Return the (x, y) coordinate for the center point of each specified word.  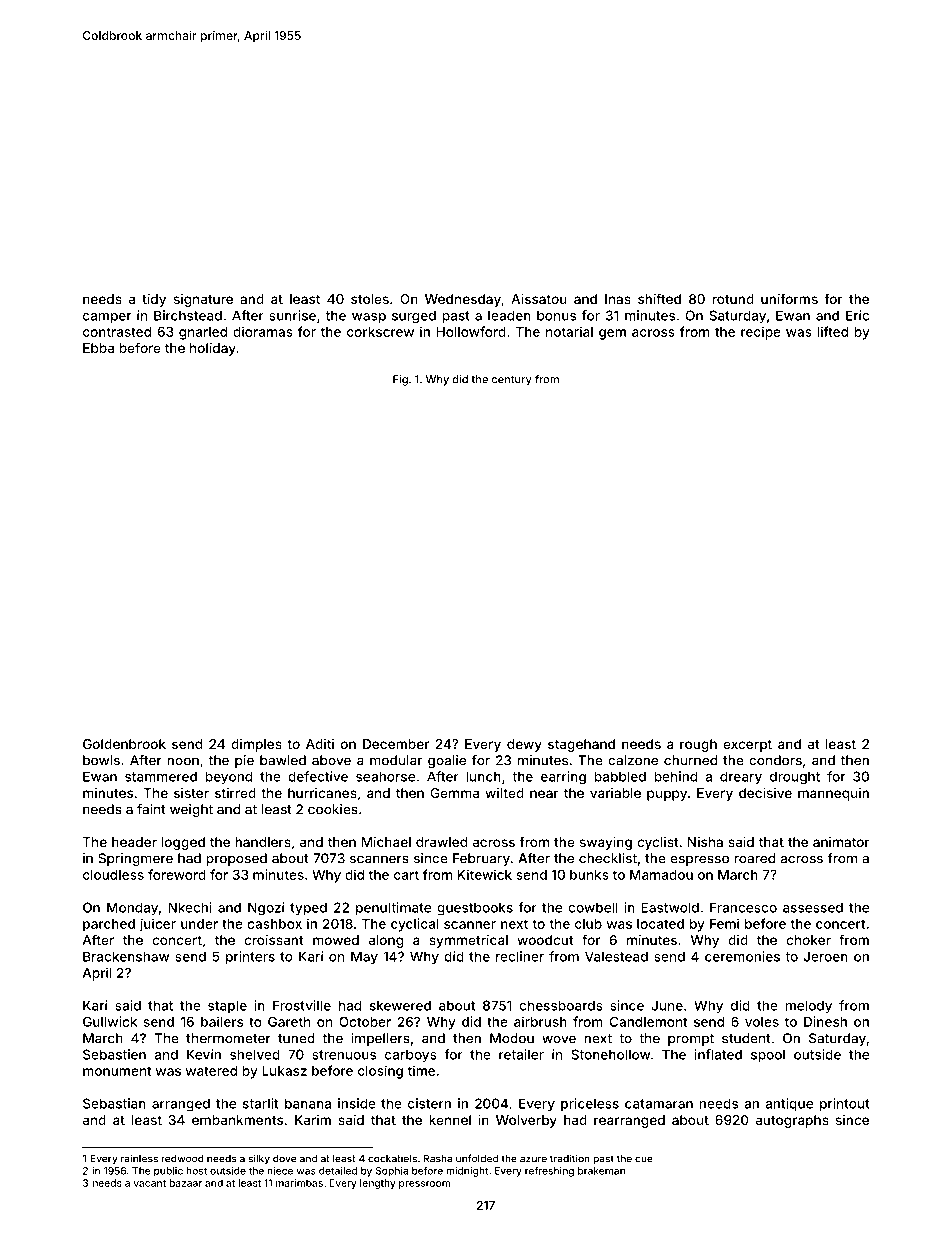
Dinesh (825, 1021)
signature (203, 300)
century (512, 381)
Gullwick (110, 1021)
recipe (761, 333)
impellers (380, 1039)
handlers (263, 842)
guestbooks (475, 909)
